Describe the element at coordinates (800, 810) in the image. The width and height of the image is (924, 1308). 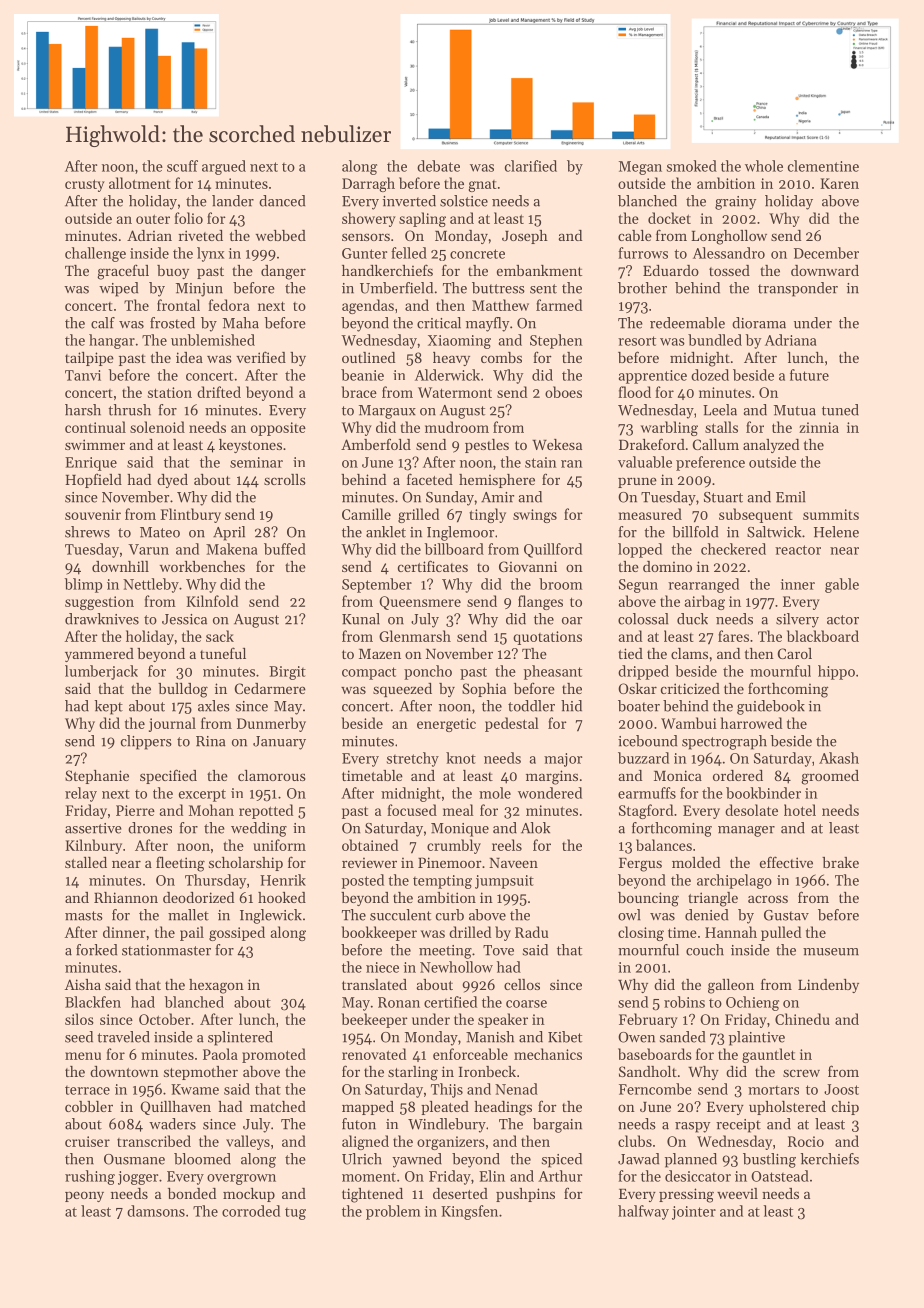
I see `hotel` at that location.
